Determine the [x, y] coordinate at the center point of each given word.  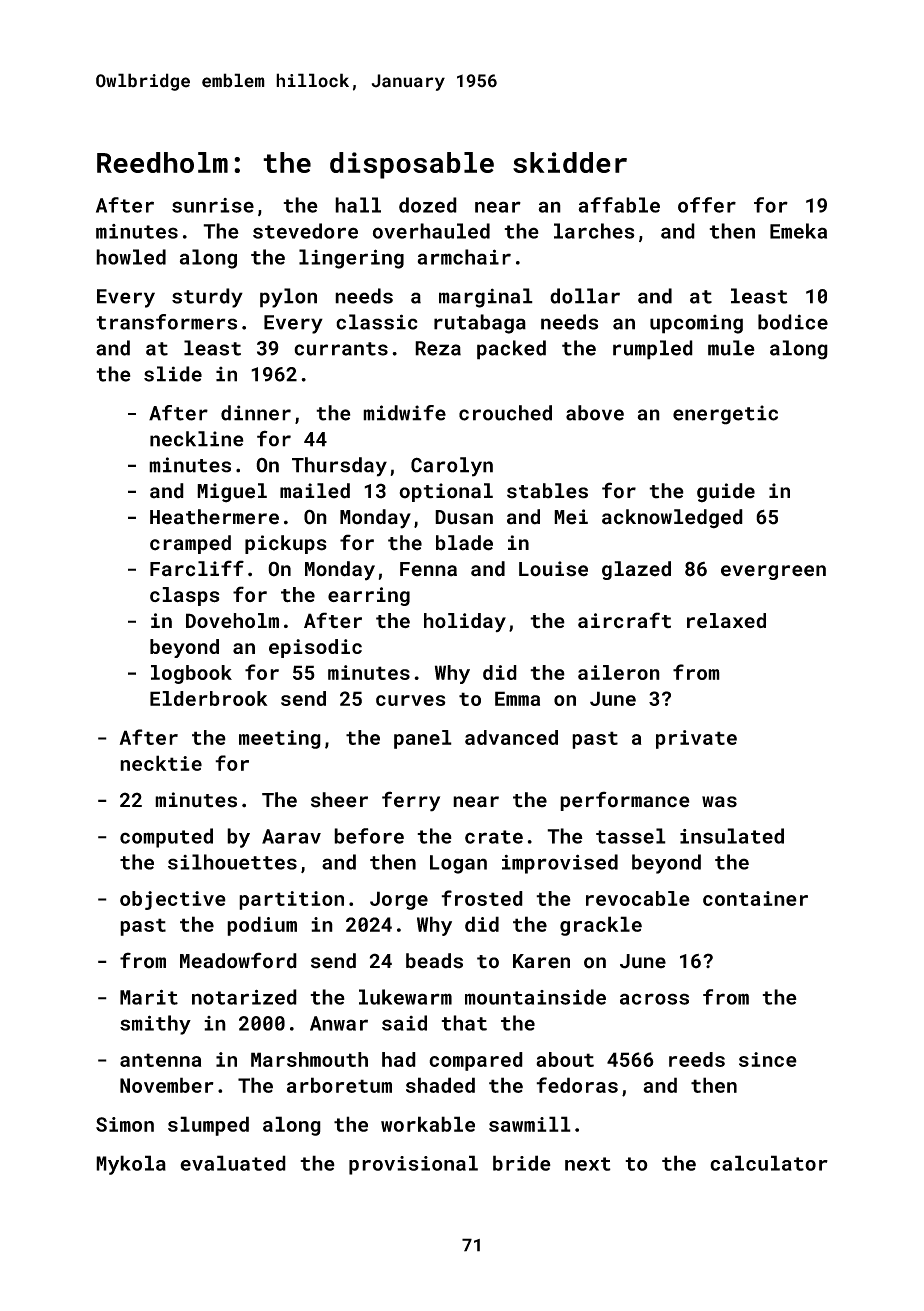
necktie [161, 763]
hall [358, 205]
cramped [190, 544]
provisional [413, 1165]
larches [594, 231]
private [696, 739]
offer [707, 205]
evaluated [233, 1163]
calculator [769, 1163]
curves [411, 700]
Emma [517, 698]
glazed [636, 570]
